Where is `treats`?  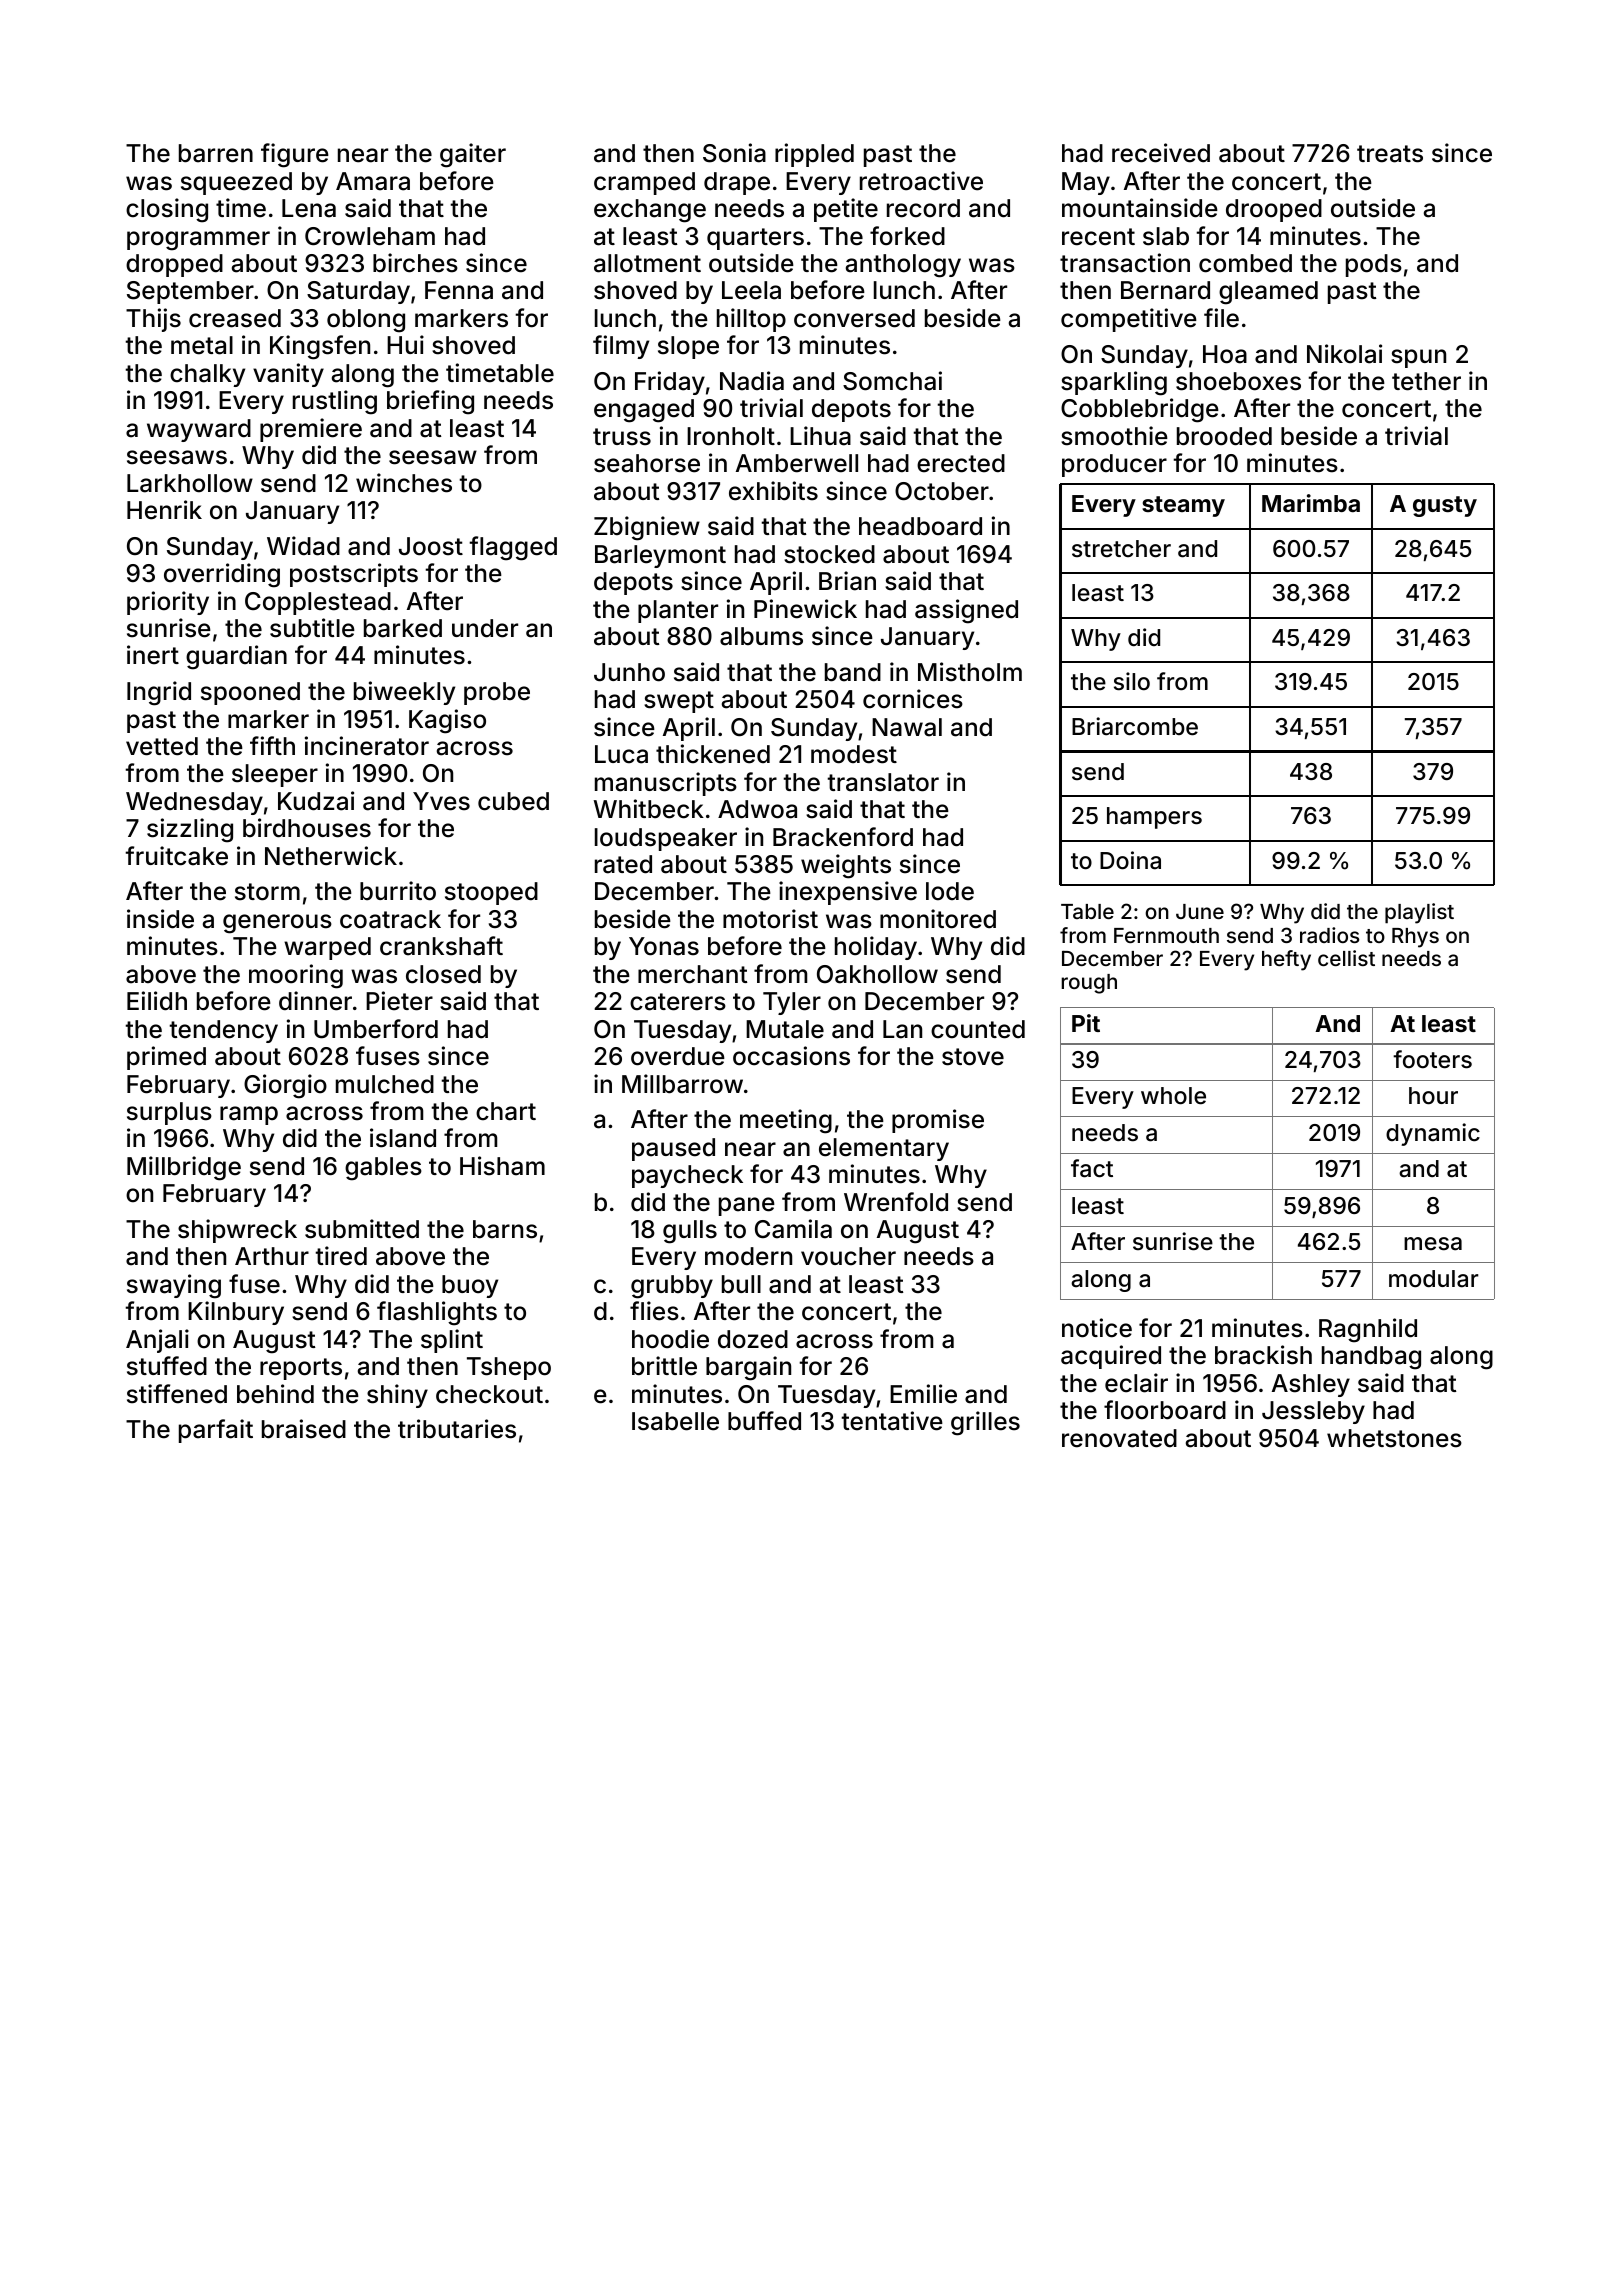
treats is located at coordinates (1390, 154).
